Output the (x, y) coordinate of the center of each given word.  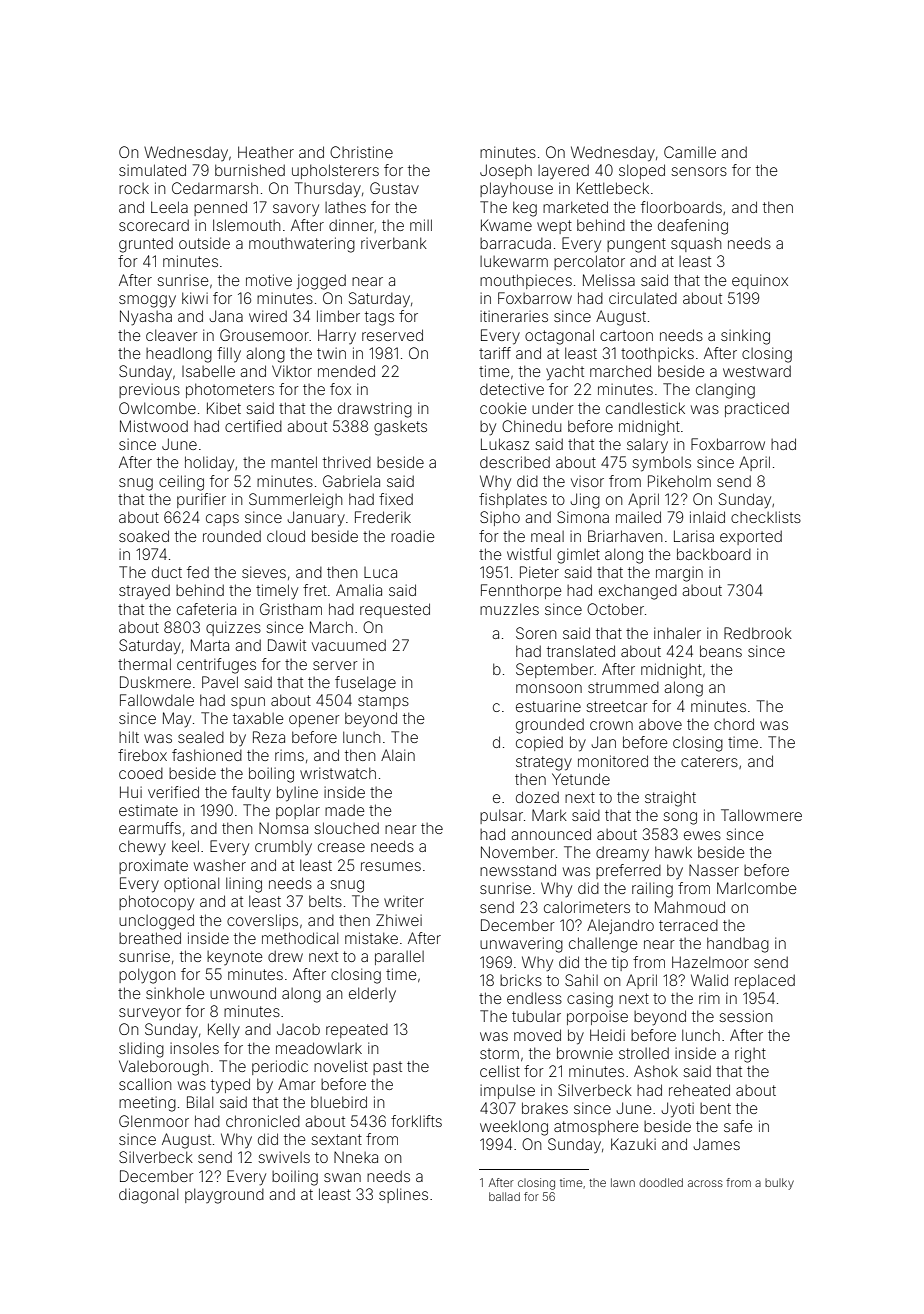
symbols (661, 464)
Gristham (291, 609)
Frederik (383, 517)
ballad (504, 1196)
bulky (779, 1184)
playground (224, 1196)
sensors (699, 171)
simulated (152, 170)
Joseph (506, 171)
